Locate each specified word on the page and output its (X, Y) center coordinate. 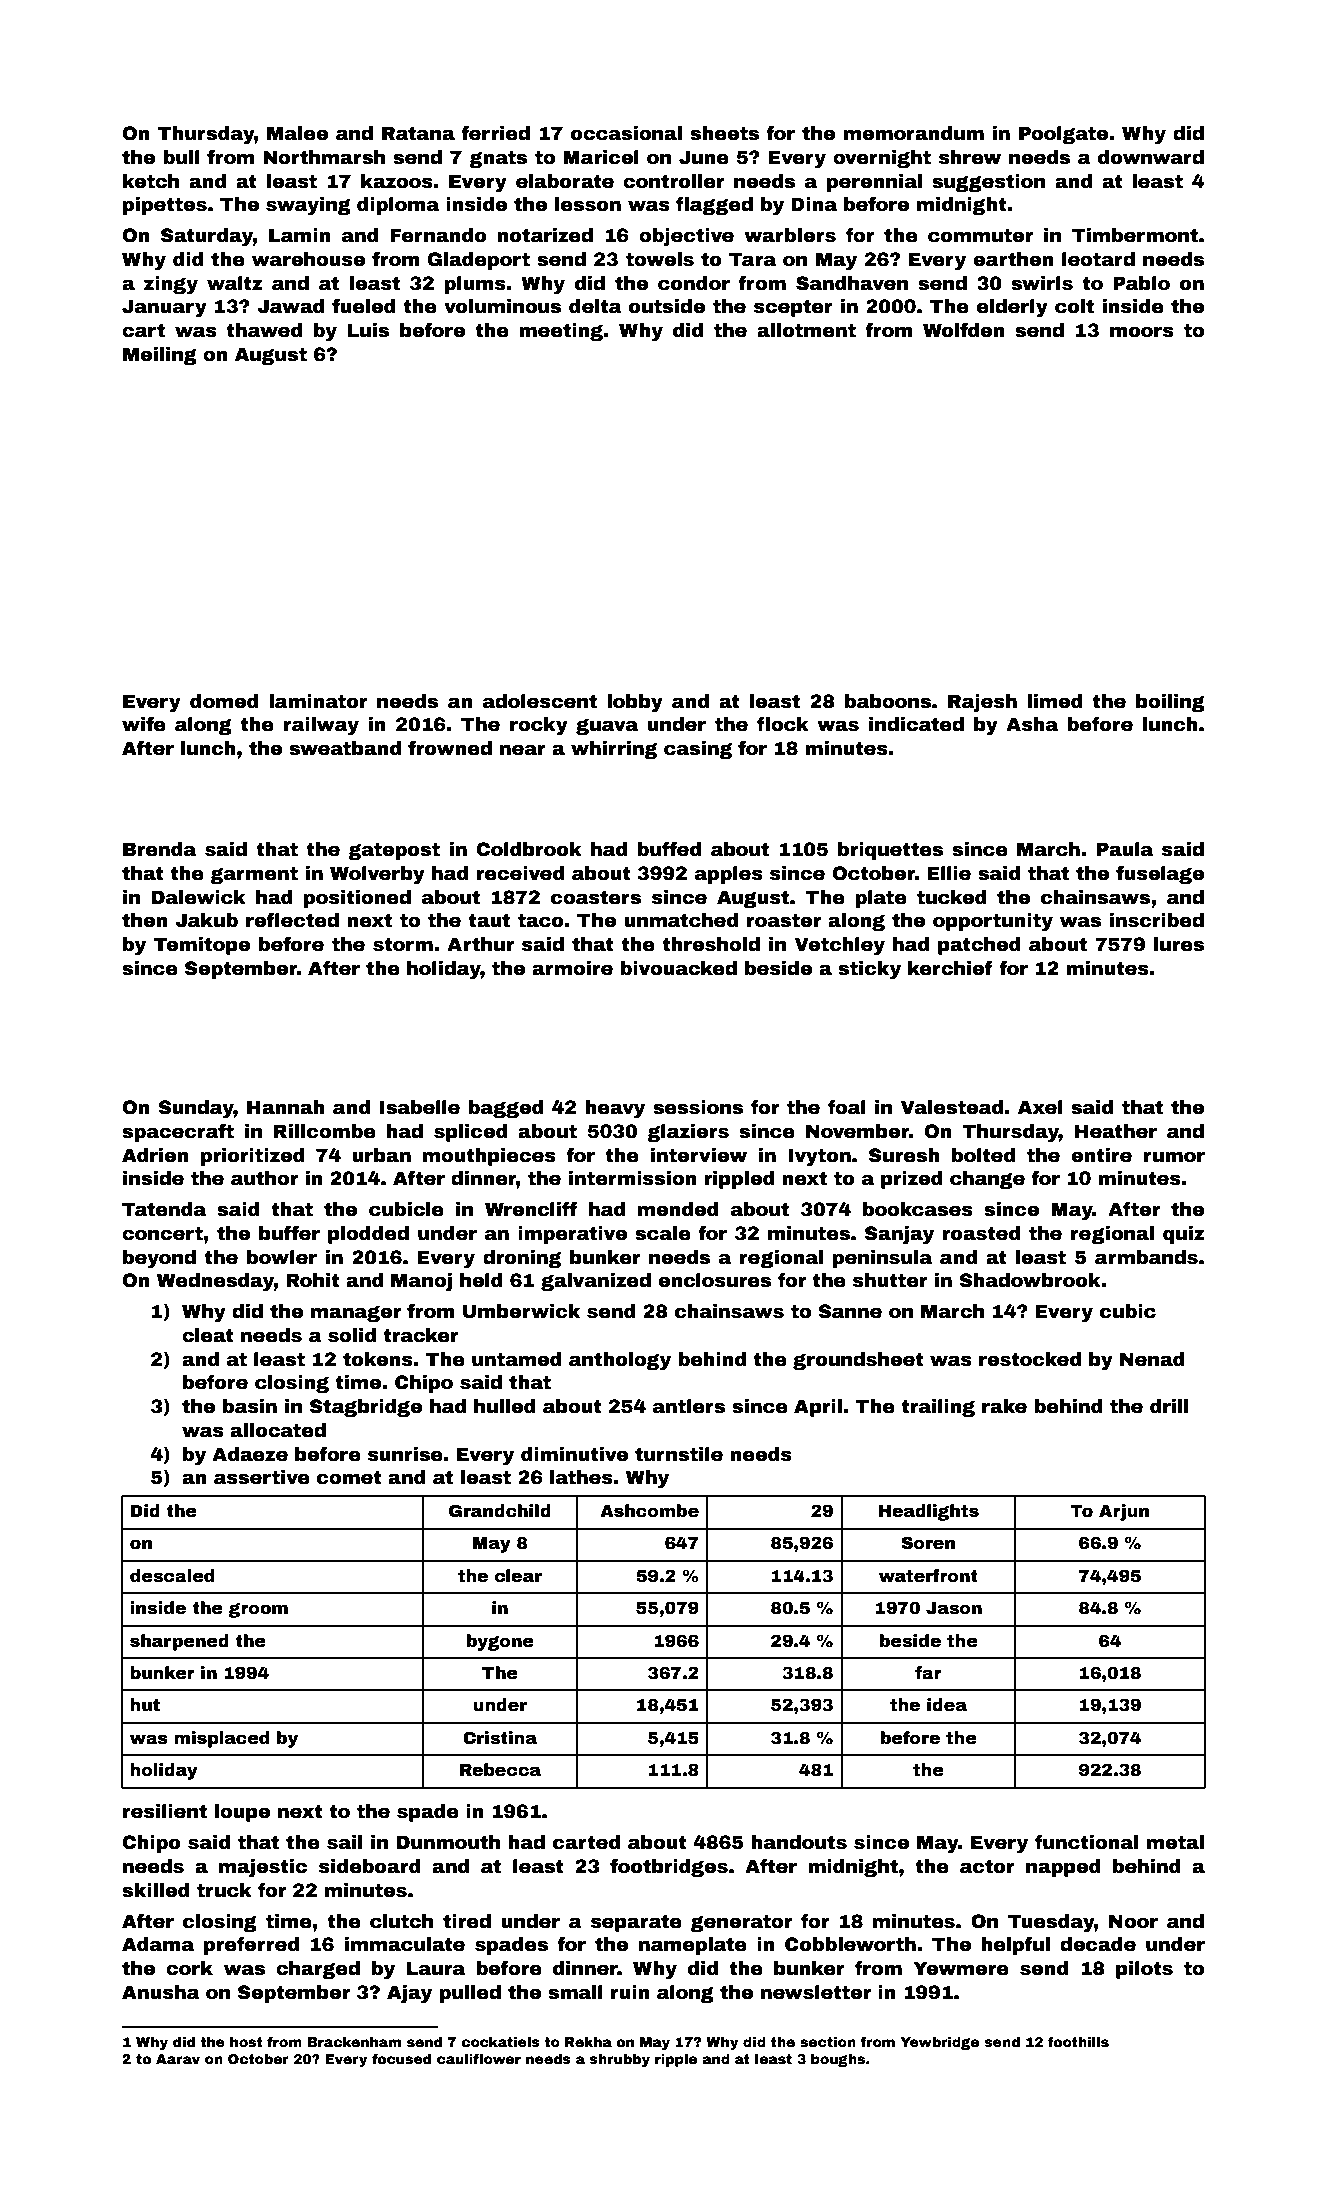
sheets (724, 133)
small (575, 1992)
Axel (1040, 1107)
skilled (156, 1890)
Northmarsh (324, 157)
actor (987, 1866)
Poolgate (1063, 135)
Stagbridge (366, 1408)
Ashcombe (649, 1511)
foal (847, 1107)
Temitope (202, 946)
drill (1169, 1406)
